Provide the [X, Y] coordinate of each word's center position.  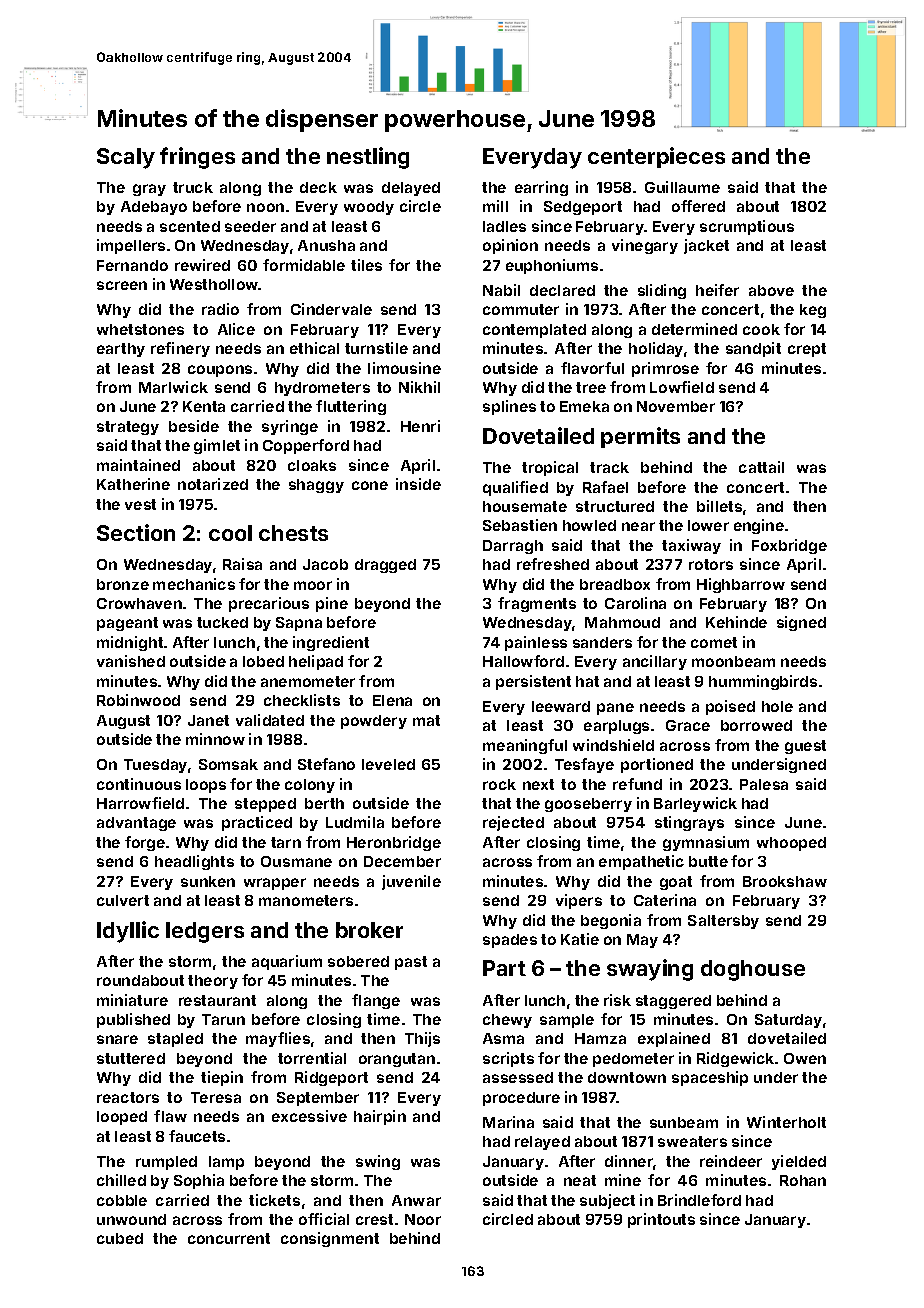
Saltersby [723, 922]
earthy [121, 350]
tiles [366, 265]
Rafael [605, 487]
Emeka [584, 406]
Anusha [326, 245]
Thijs [422, 1039]
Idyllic [128, 932]
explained [674, 1039]
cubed [120, 1238]
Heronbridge [394, 843]
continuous [139, 784]
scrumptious [747, 227]
